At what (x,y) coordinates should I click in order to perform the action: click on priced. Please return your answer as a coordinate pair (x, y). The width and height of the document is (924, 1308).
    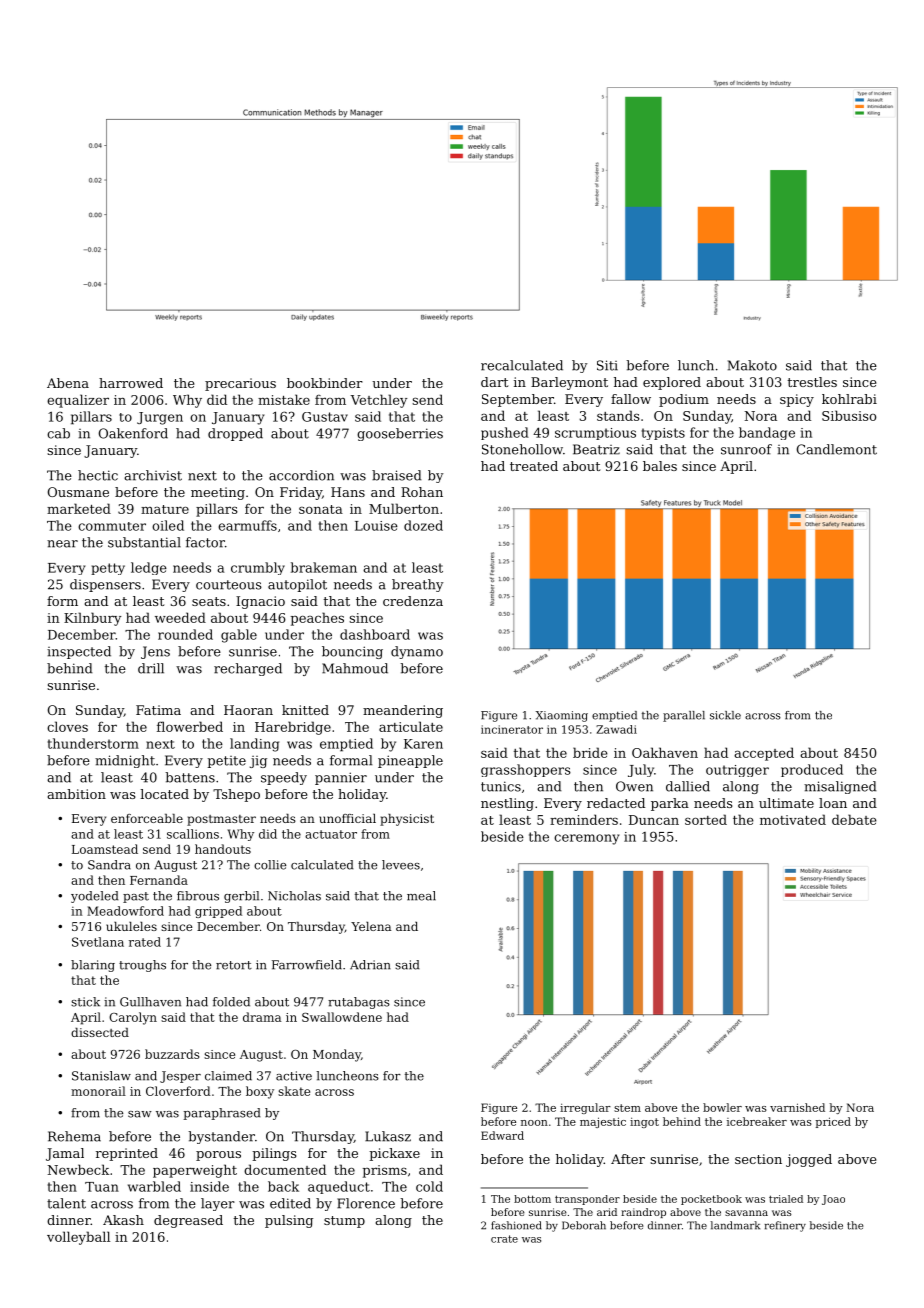
    Looking at the image, I should click on (833, 1122).
